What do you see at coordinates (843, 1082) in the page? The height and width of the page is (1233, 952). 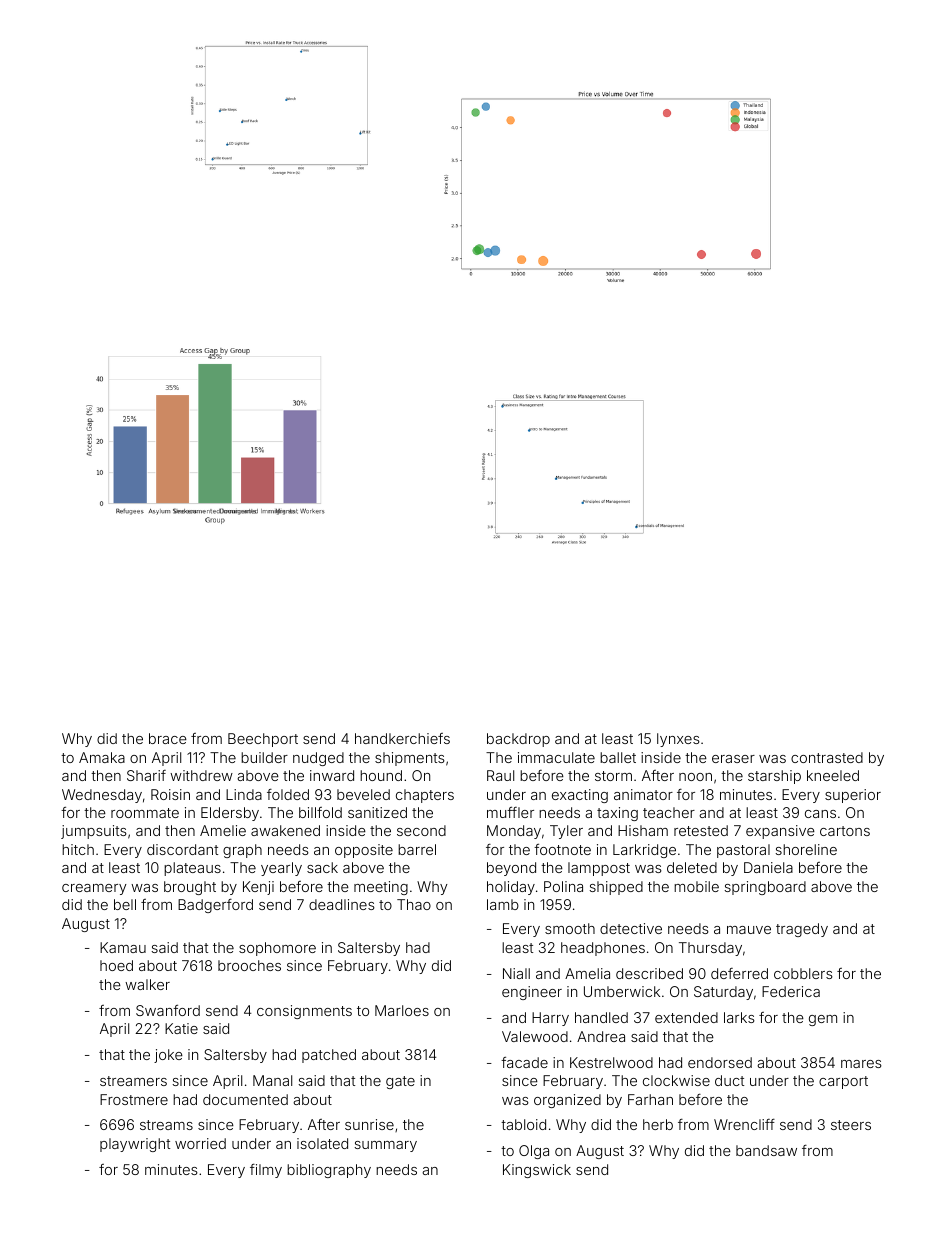 I see `carport` at bounding box center [843, 1082].
